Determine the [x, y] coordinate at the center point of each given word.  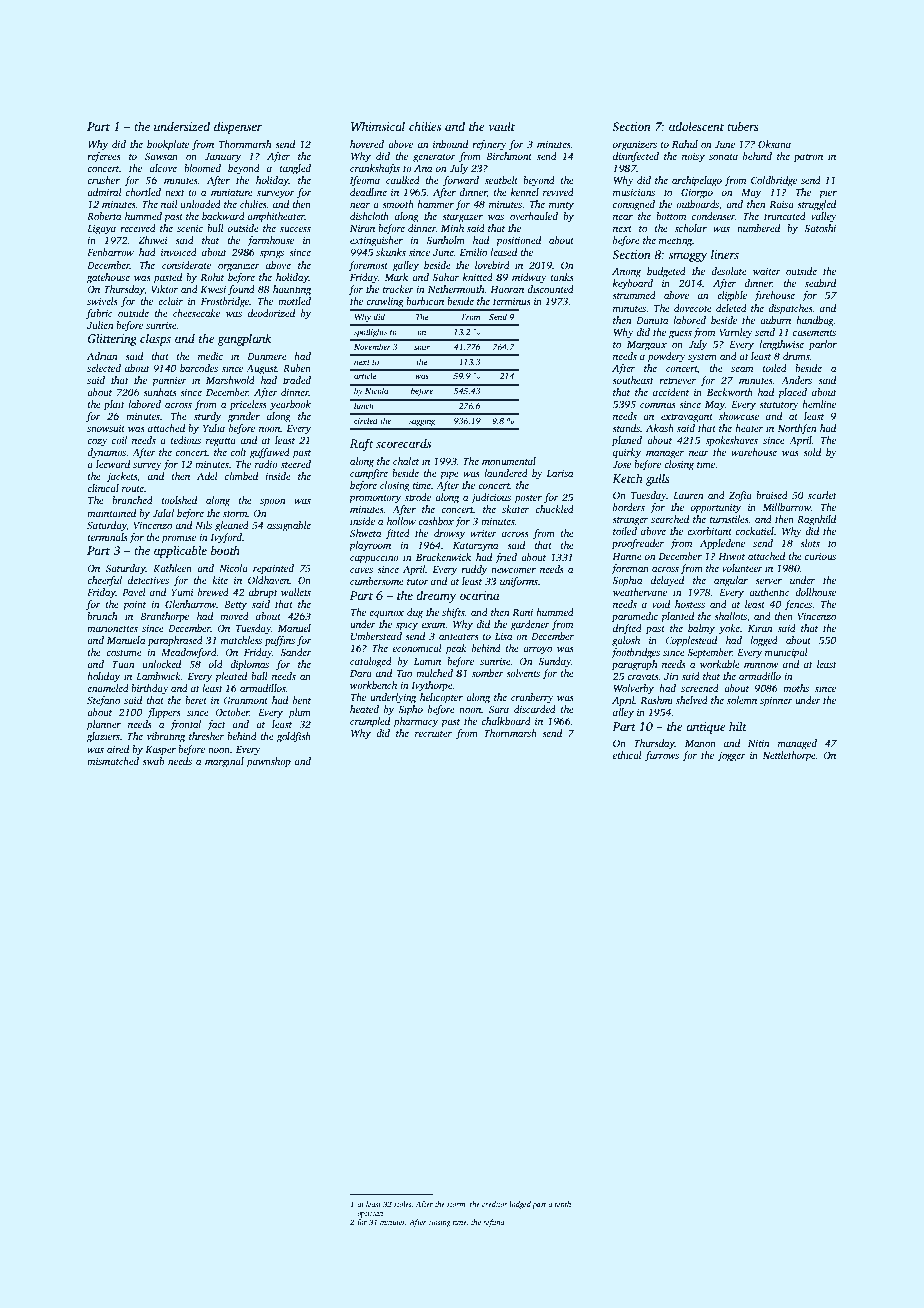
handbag [815, 321]
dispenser [238, 127]
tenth [563, 1204]
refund [494, 1223]
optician [370, 1214]
